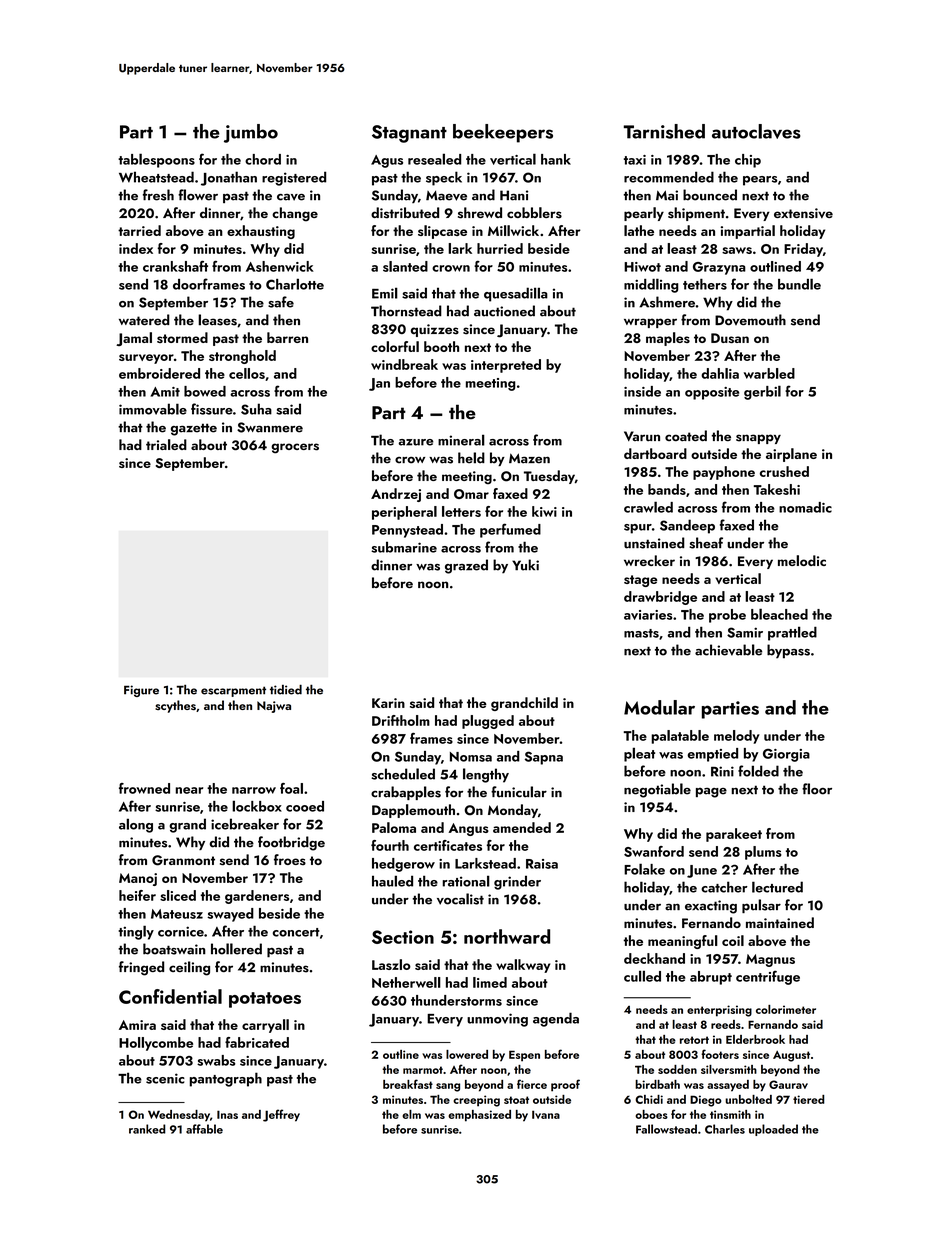 This image has height=1233, width=952. What do you see at coordinates (251, 133) in the image?
I see `jumbo` at bounding box center [251, 133].
